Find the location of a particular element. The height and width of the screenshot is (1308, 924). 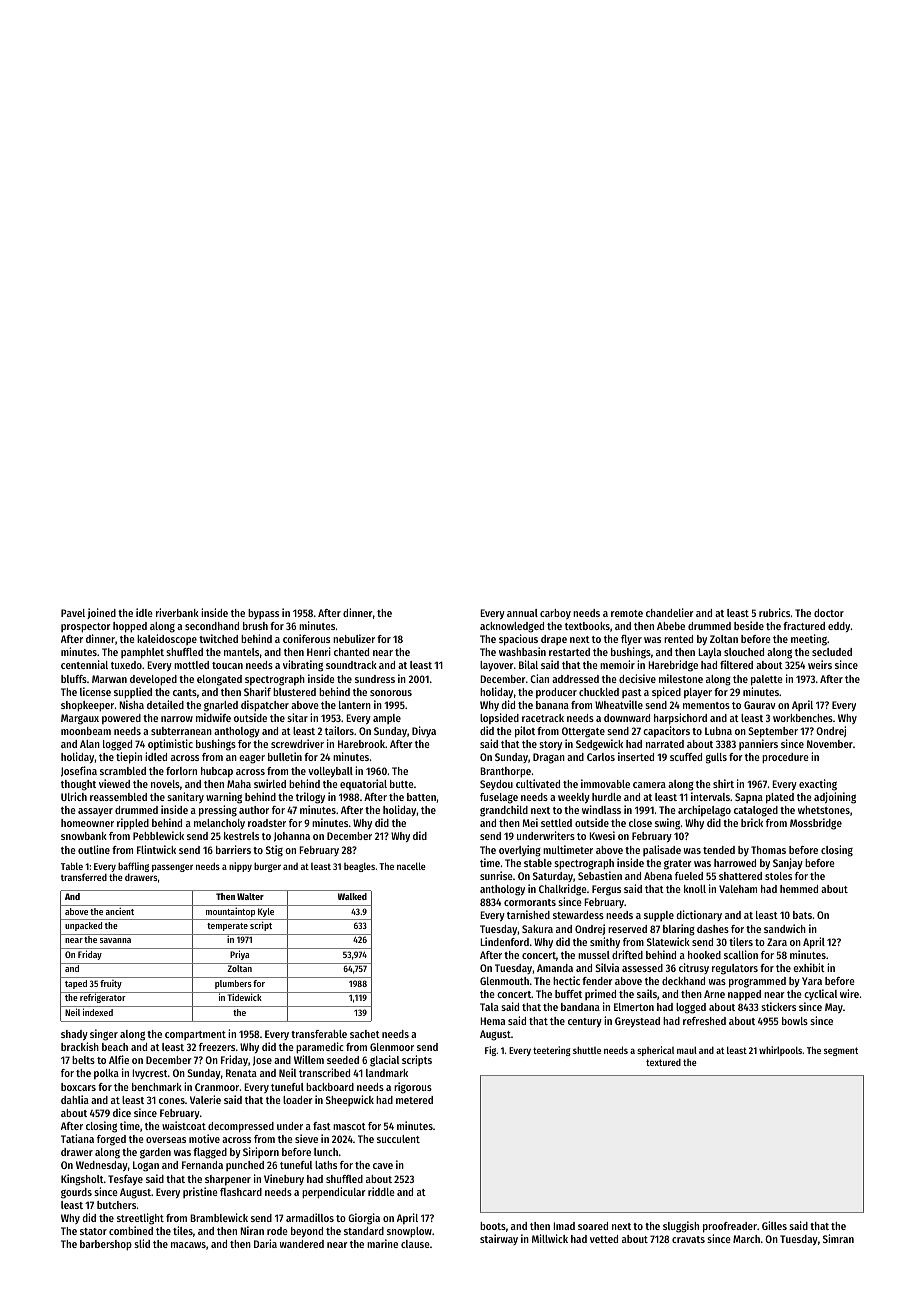

trilogy is located at coordinates (310, 798).
